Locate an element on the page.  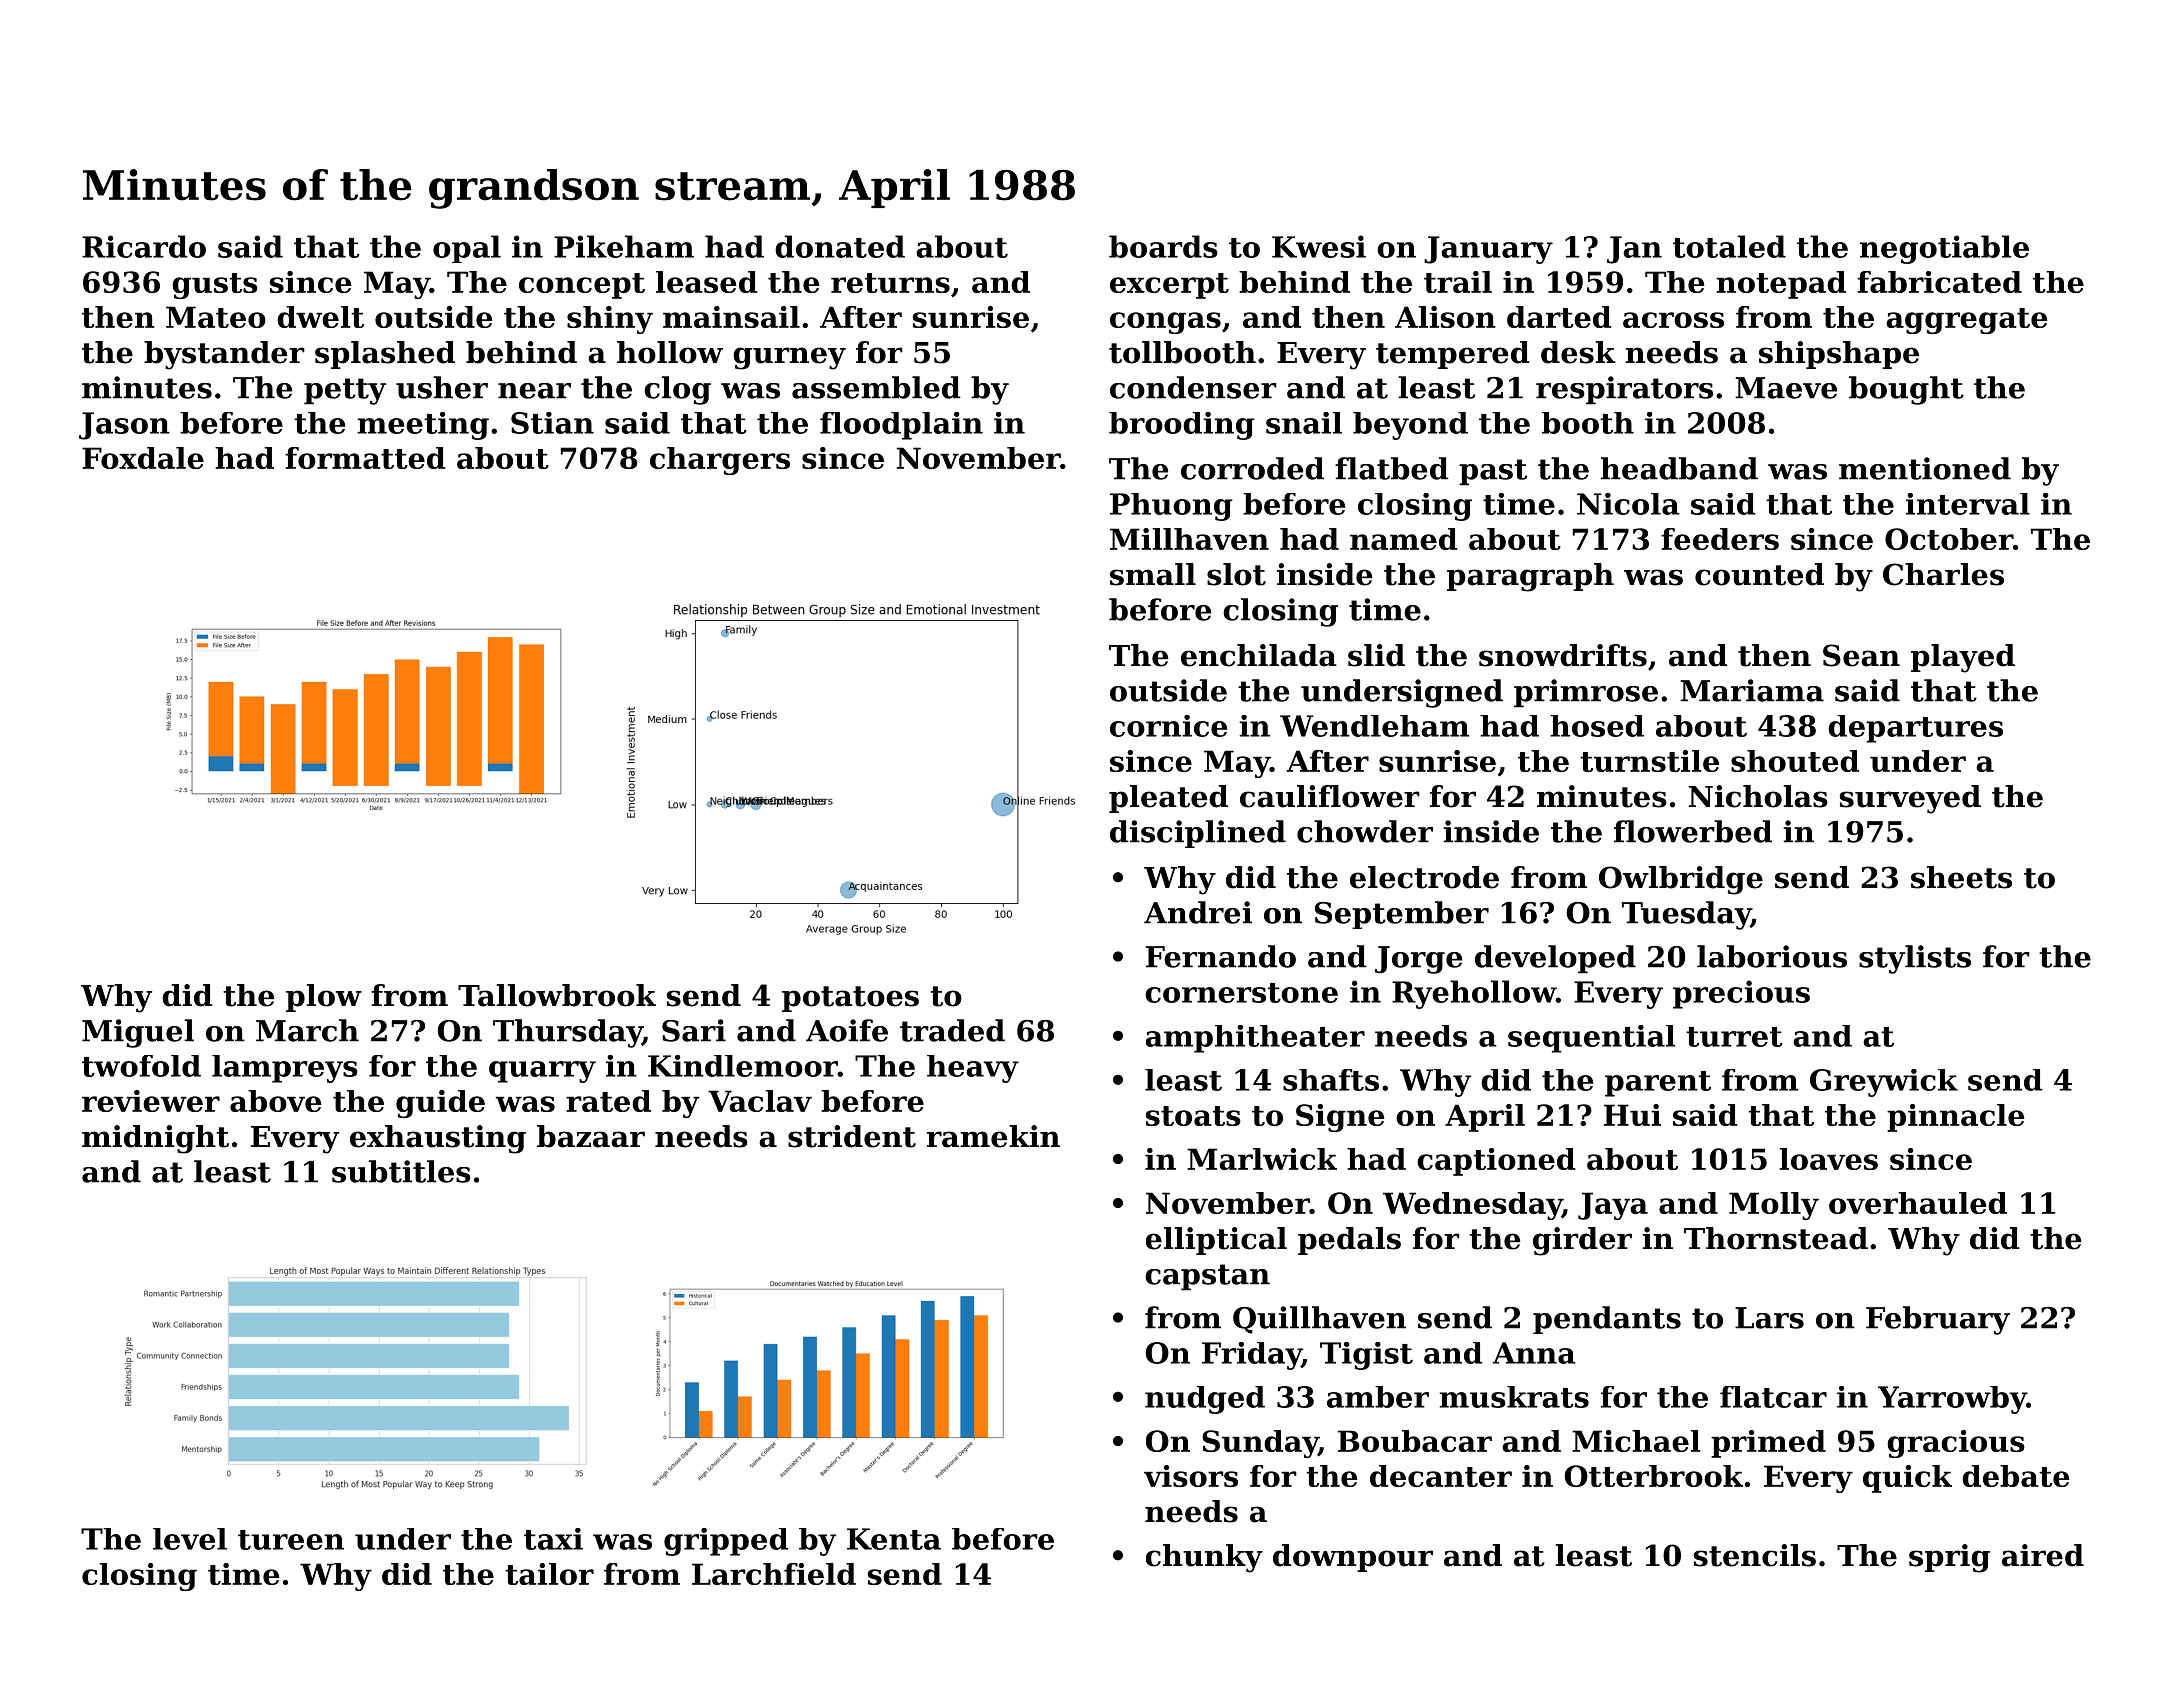
returns is located at coordinates (890, 283).
